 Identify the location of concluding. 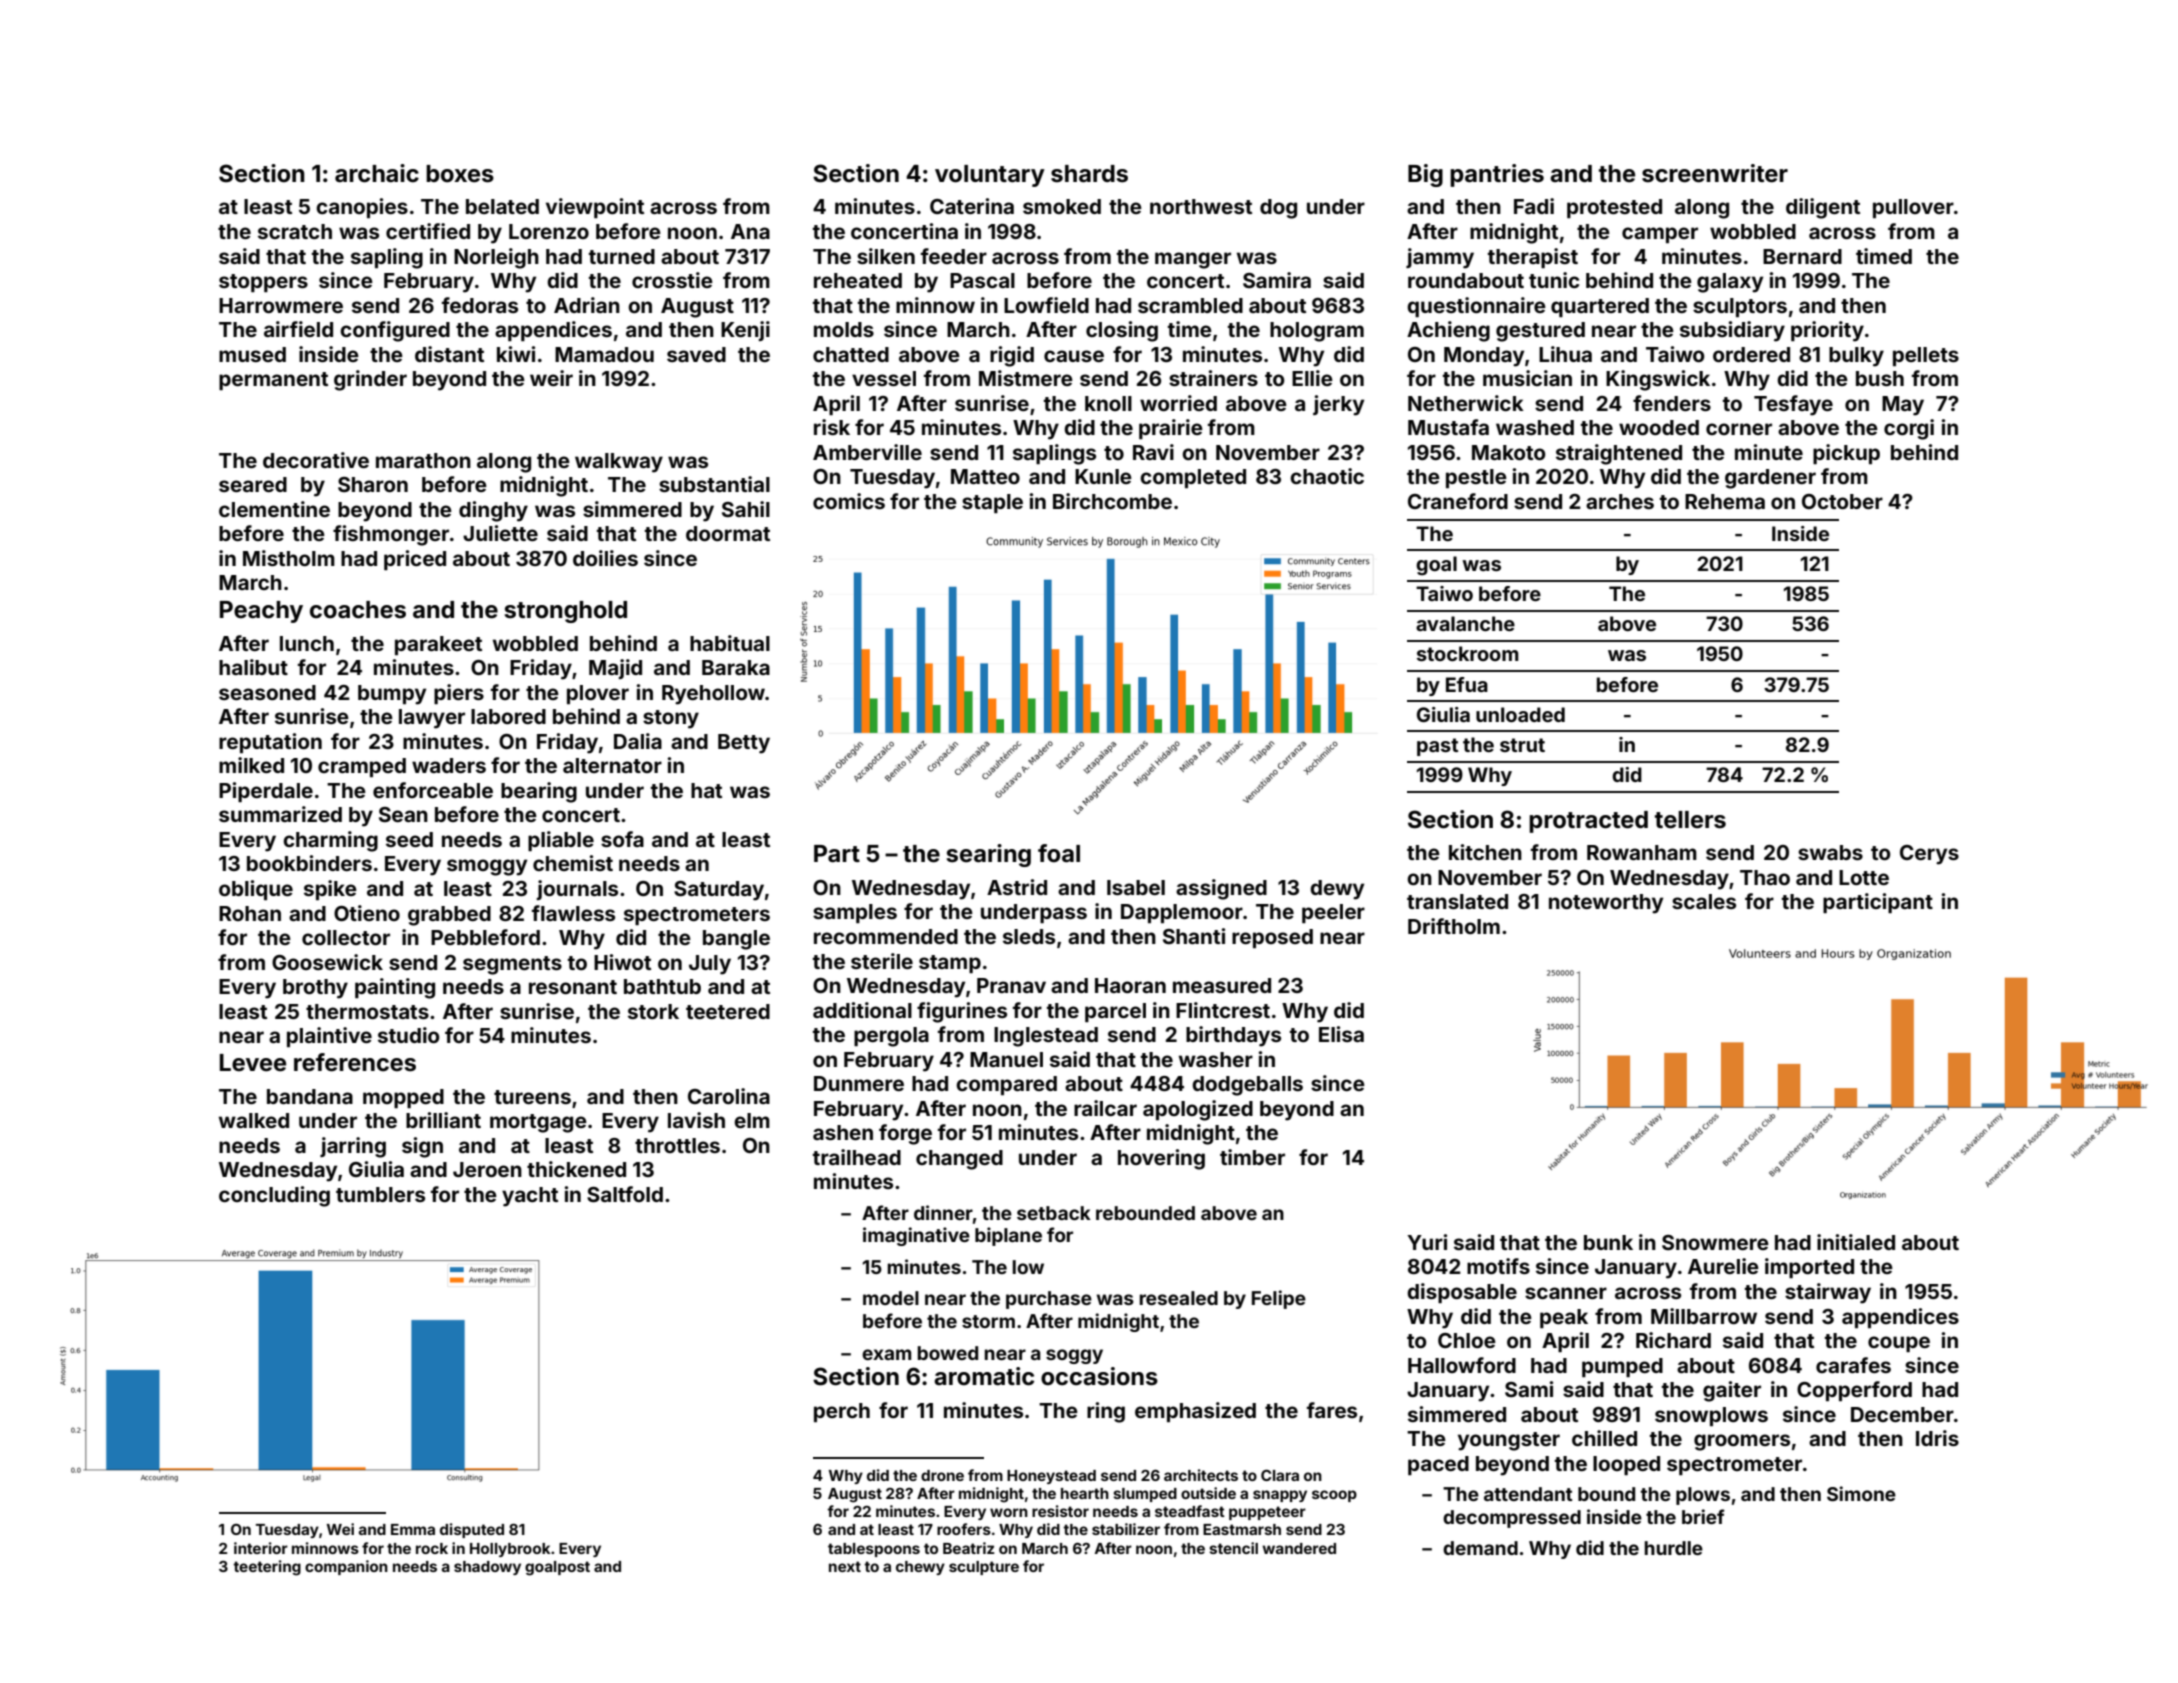
(274, 1196).
